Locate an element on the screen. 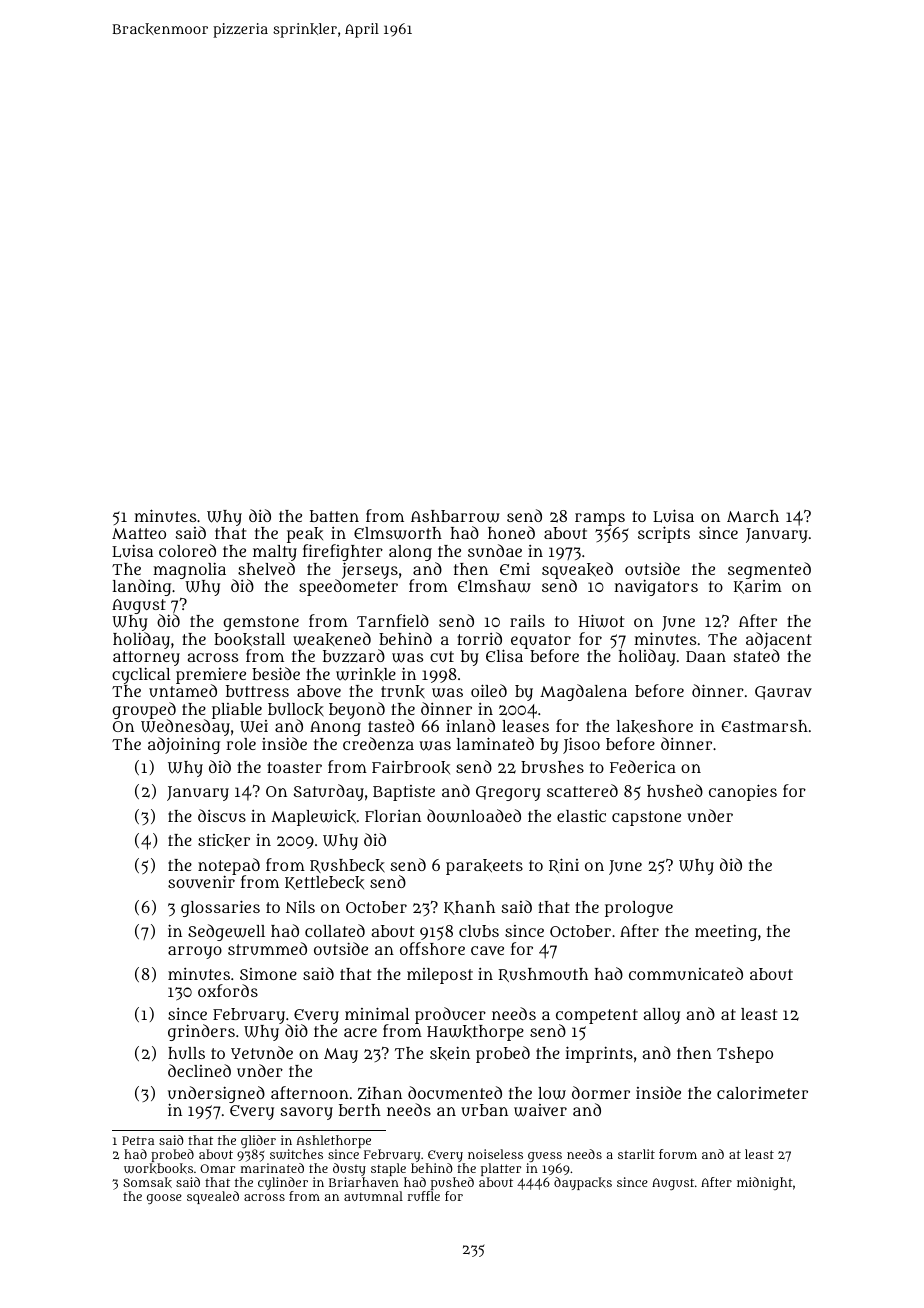 The width and height of the screenshot is (924, 1308). Maplewick is located at coordinates (313, 817).
